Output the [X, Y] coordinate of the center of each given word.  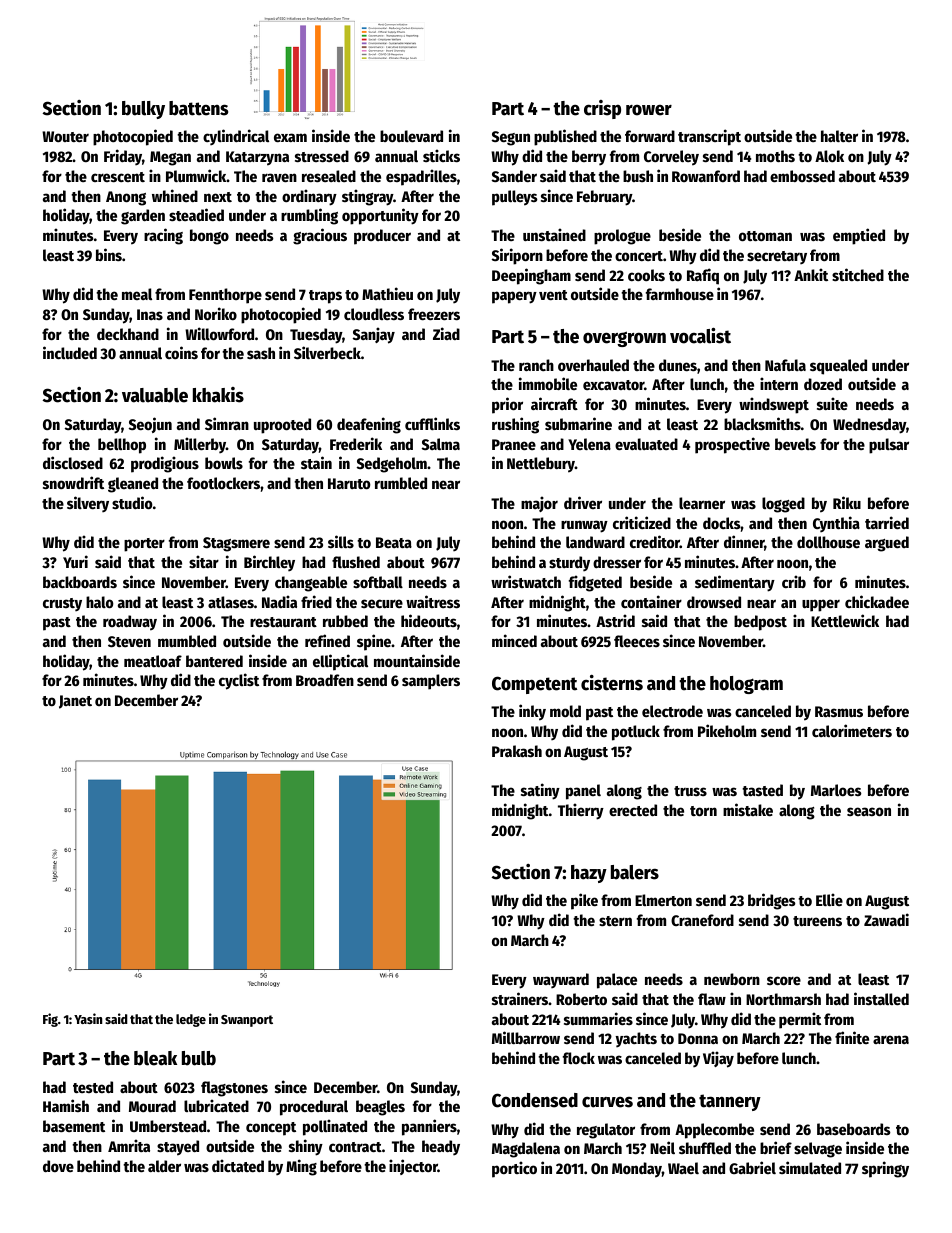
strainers [520, 998]
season [869, 811]
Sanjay [374, 335]
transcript [709, 137]
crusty [62, 604]
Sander [514, 176]
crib [794, 581]
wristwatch [526, 581]
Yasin [88, 1018]
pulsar [889, 446]
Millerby [200, 445]
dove [58, 1166]
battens [198, 108]
